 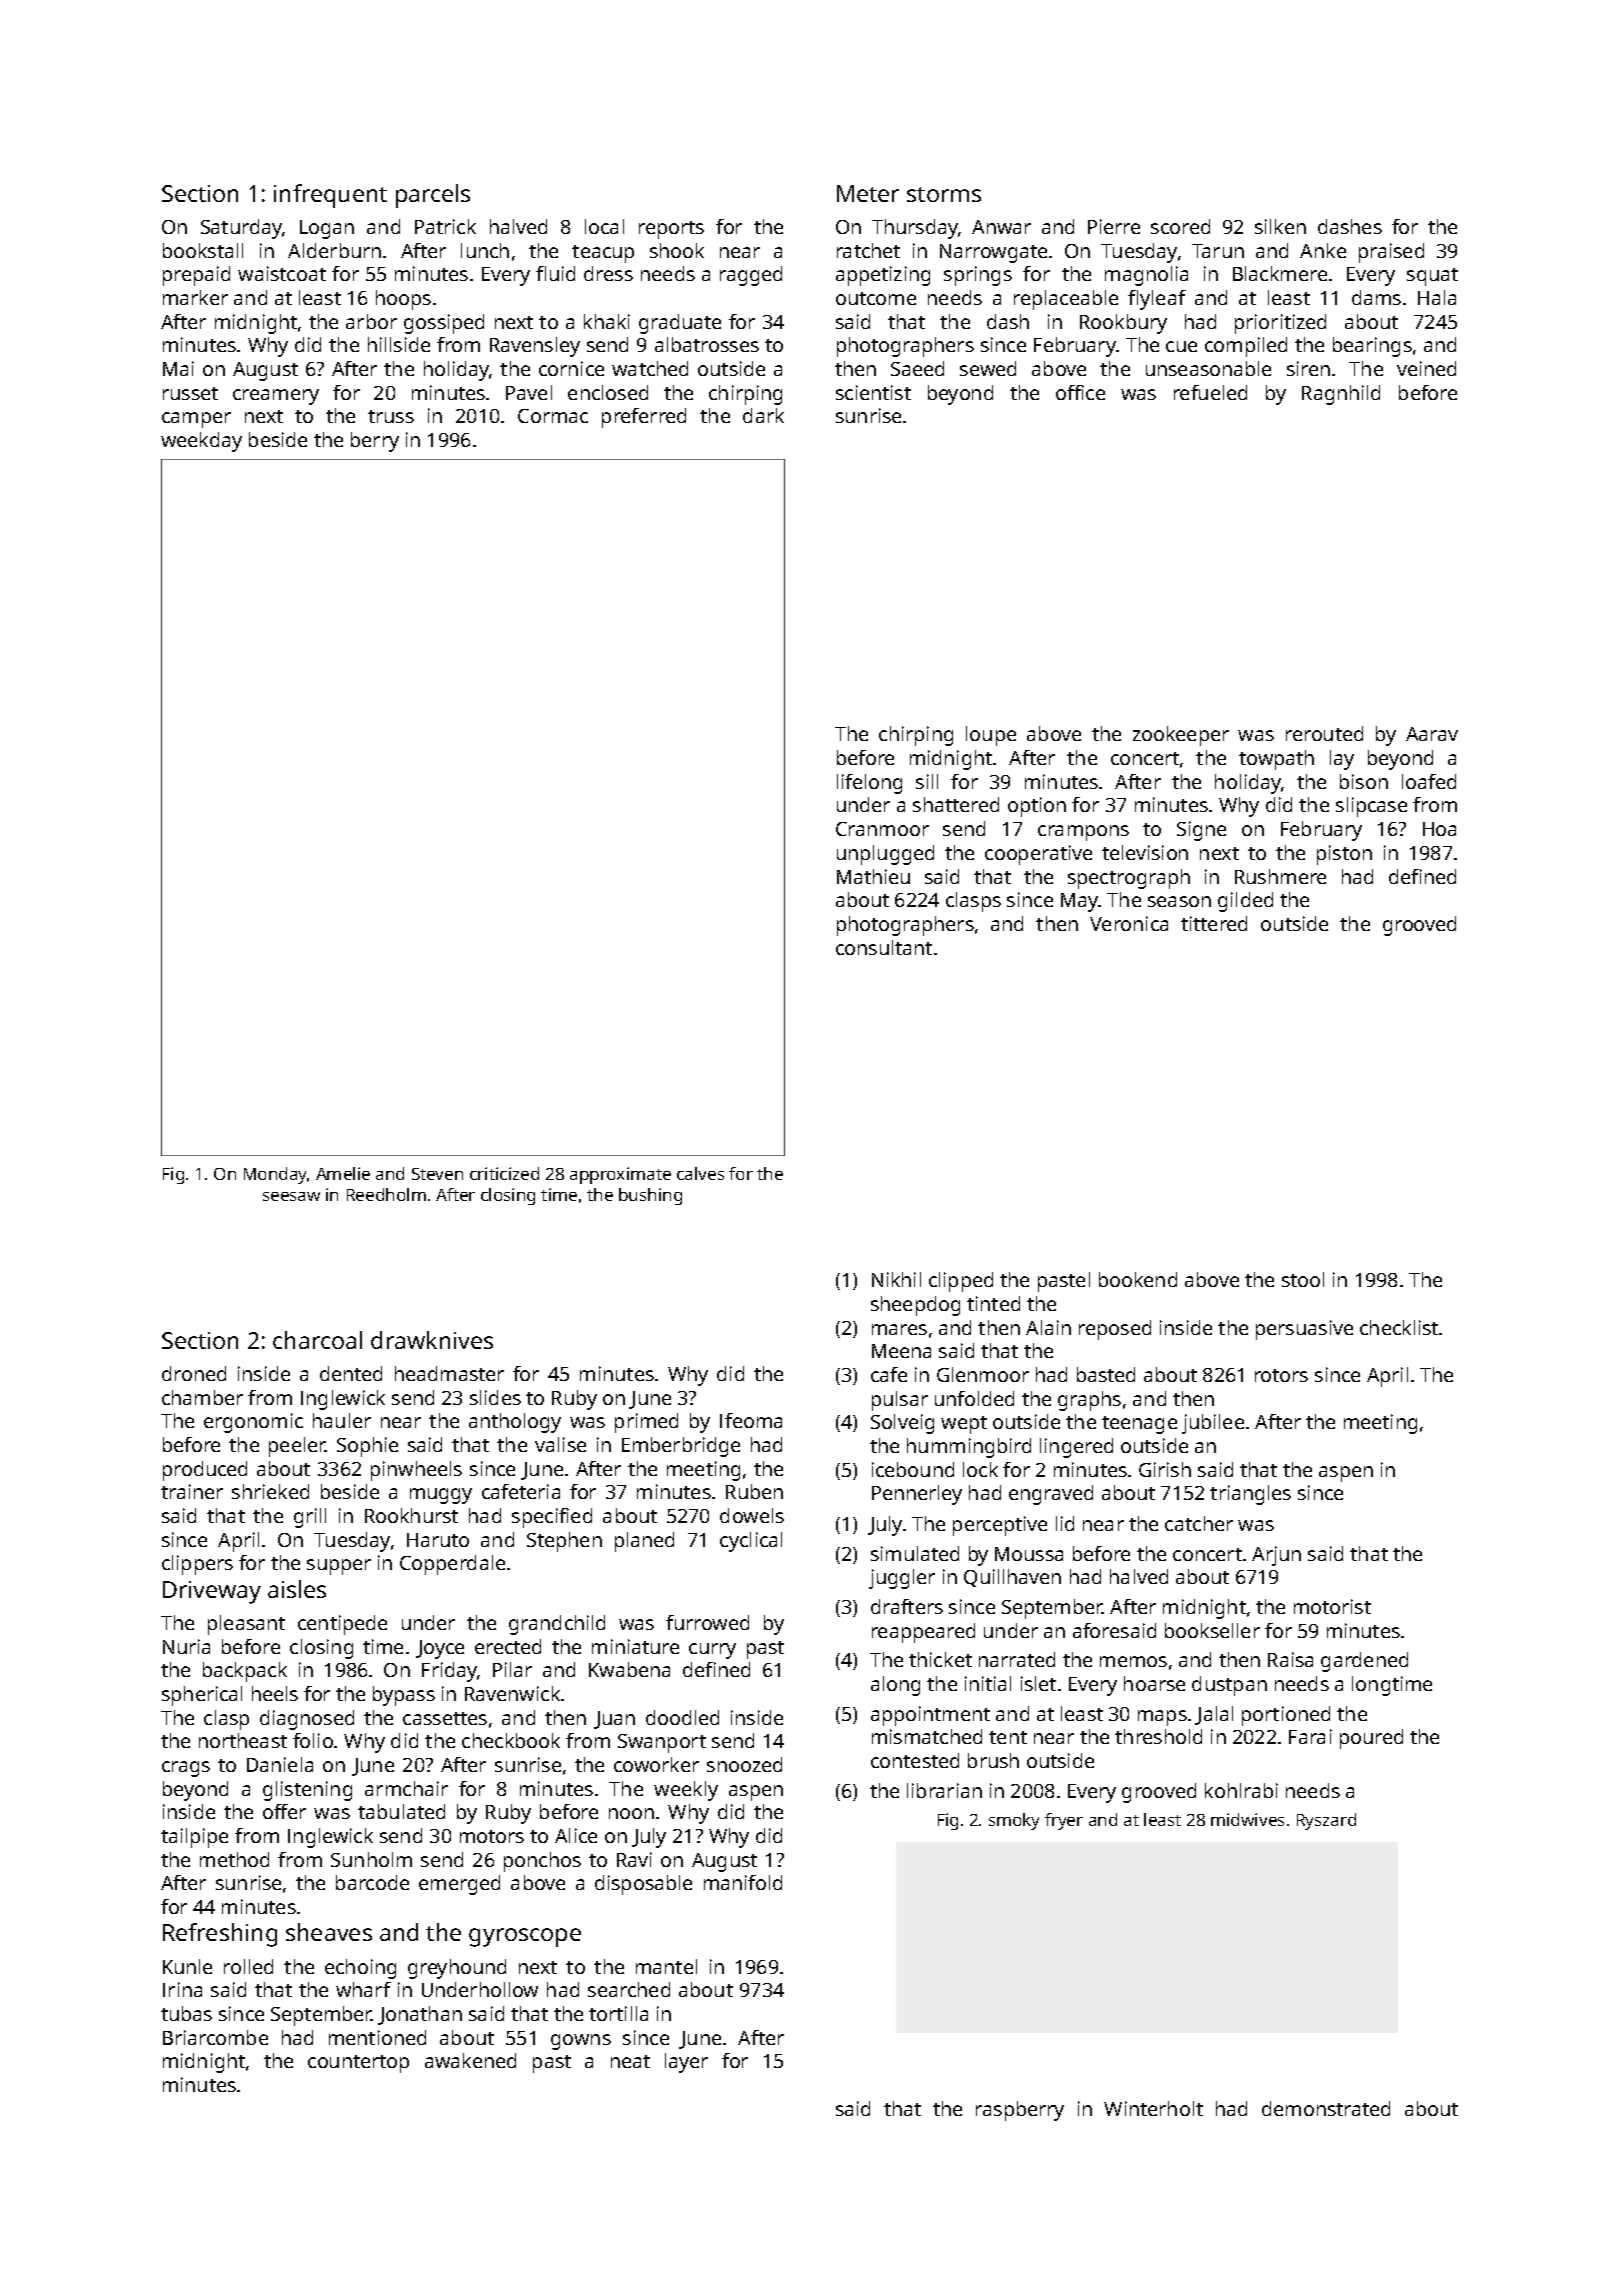 I want to click on Monday, so click(x=276, y=1175).
